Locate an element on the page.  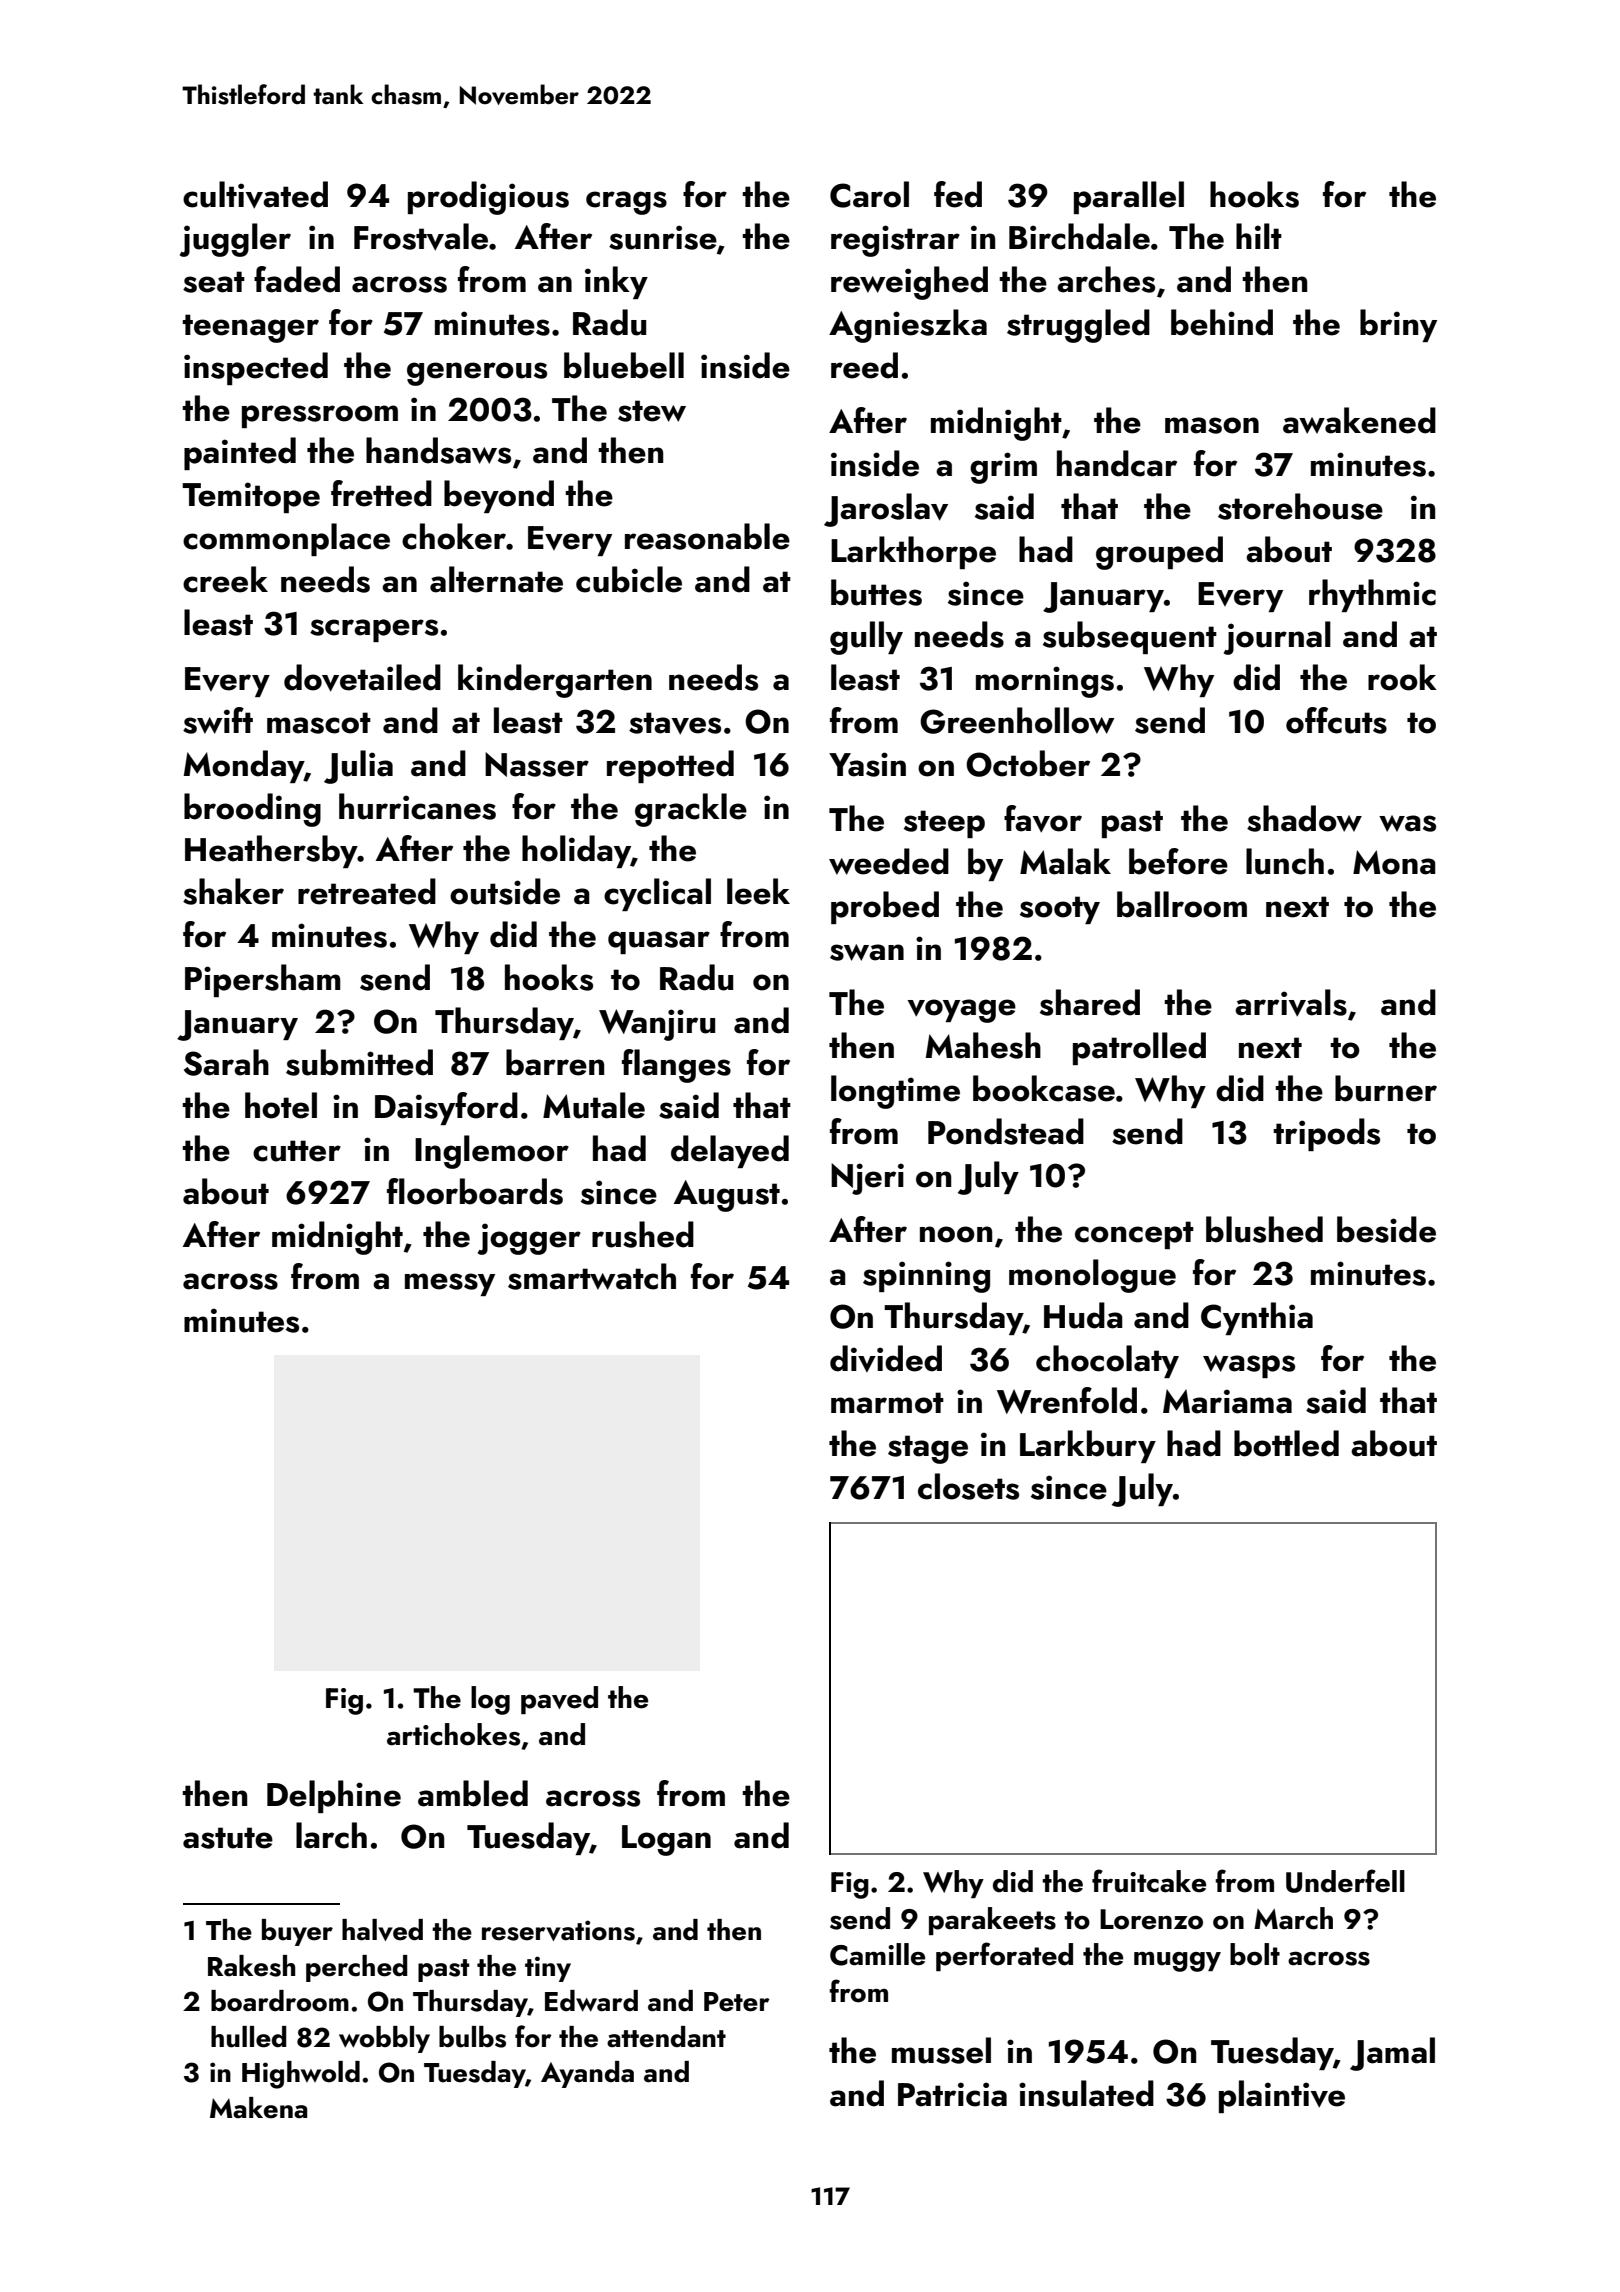
crags is located at coordinates (626, 203).
